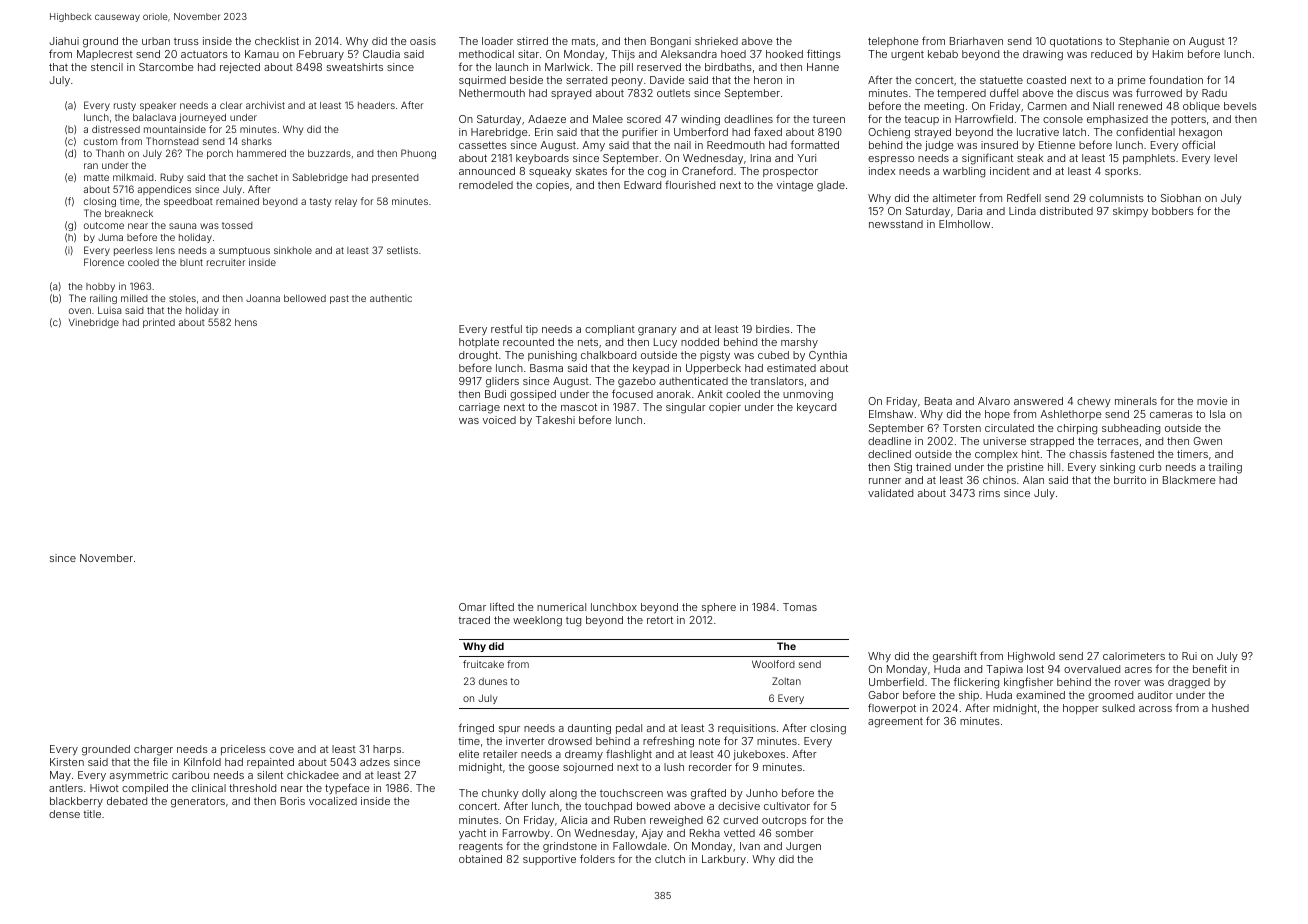  Describe the element at coordinates (795, 833) in the image. I see `somber` at that location.
